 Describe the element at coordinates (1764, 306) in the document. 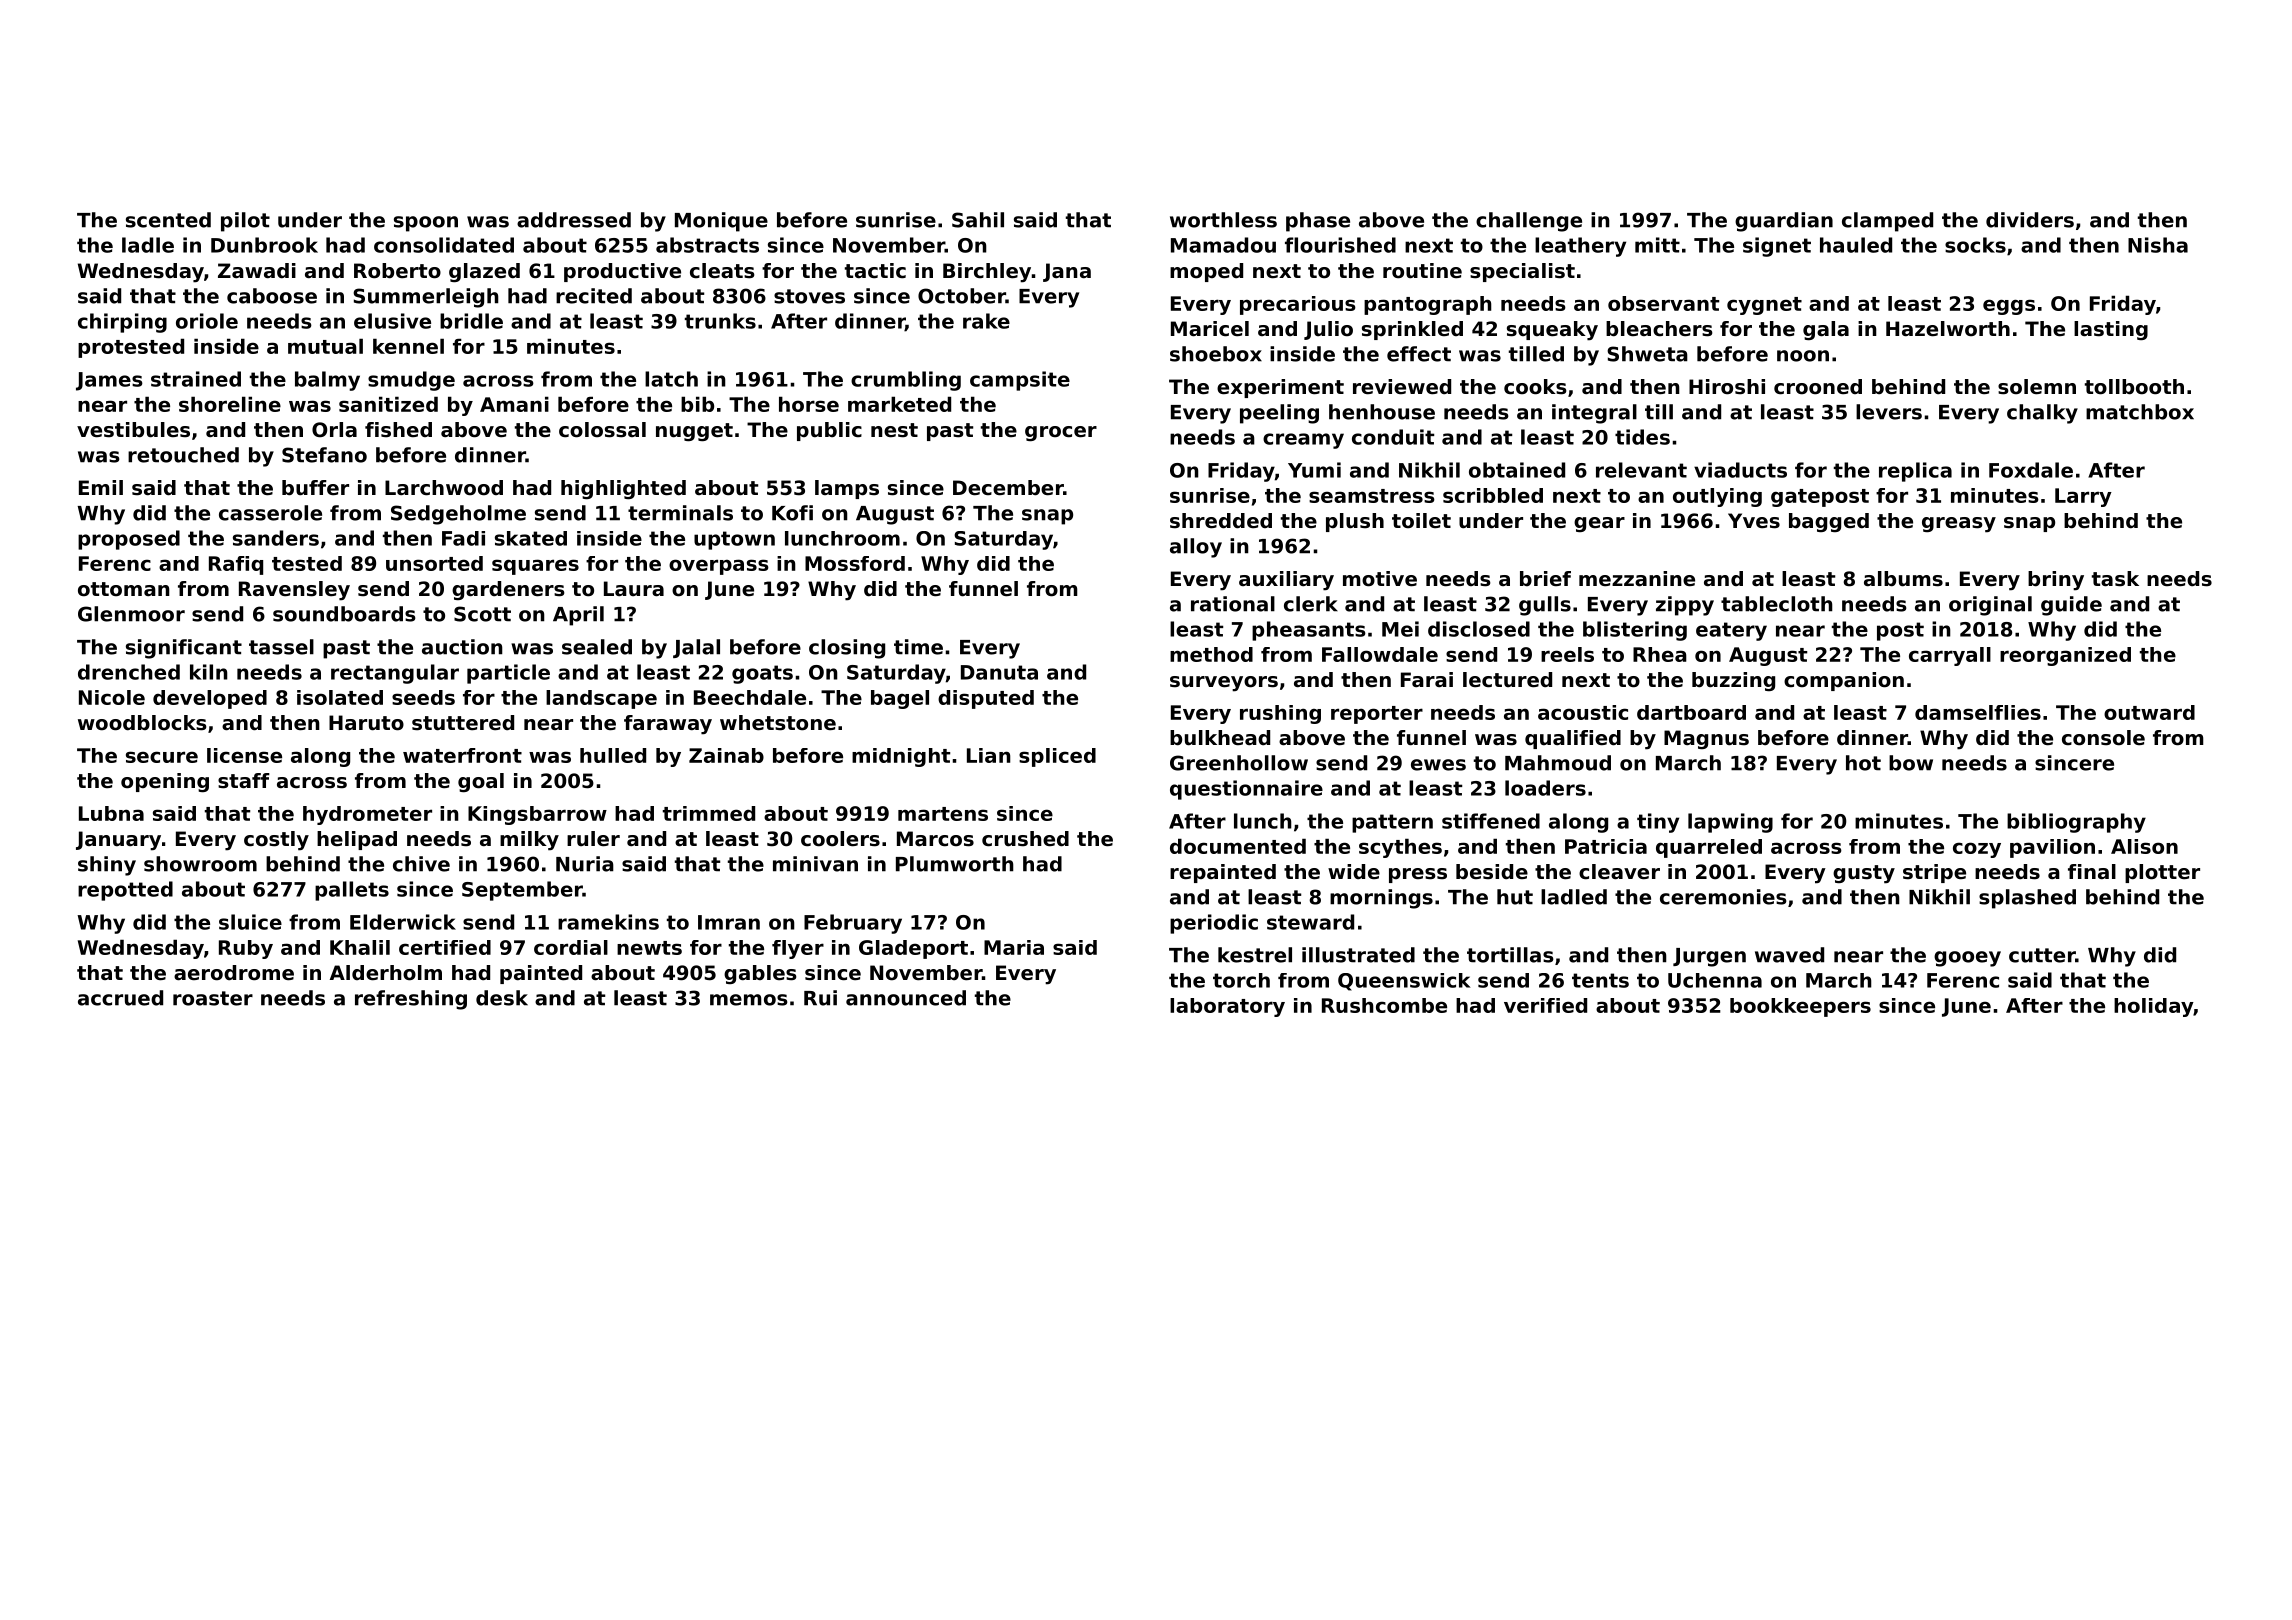

I see `cygnet` at that location.
